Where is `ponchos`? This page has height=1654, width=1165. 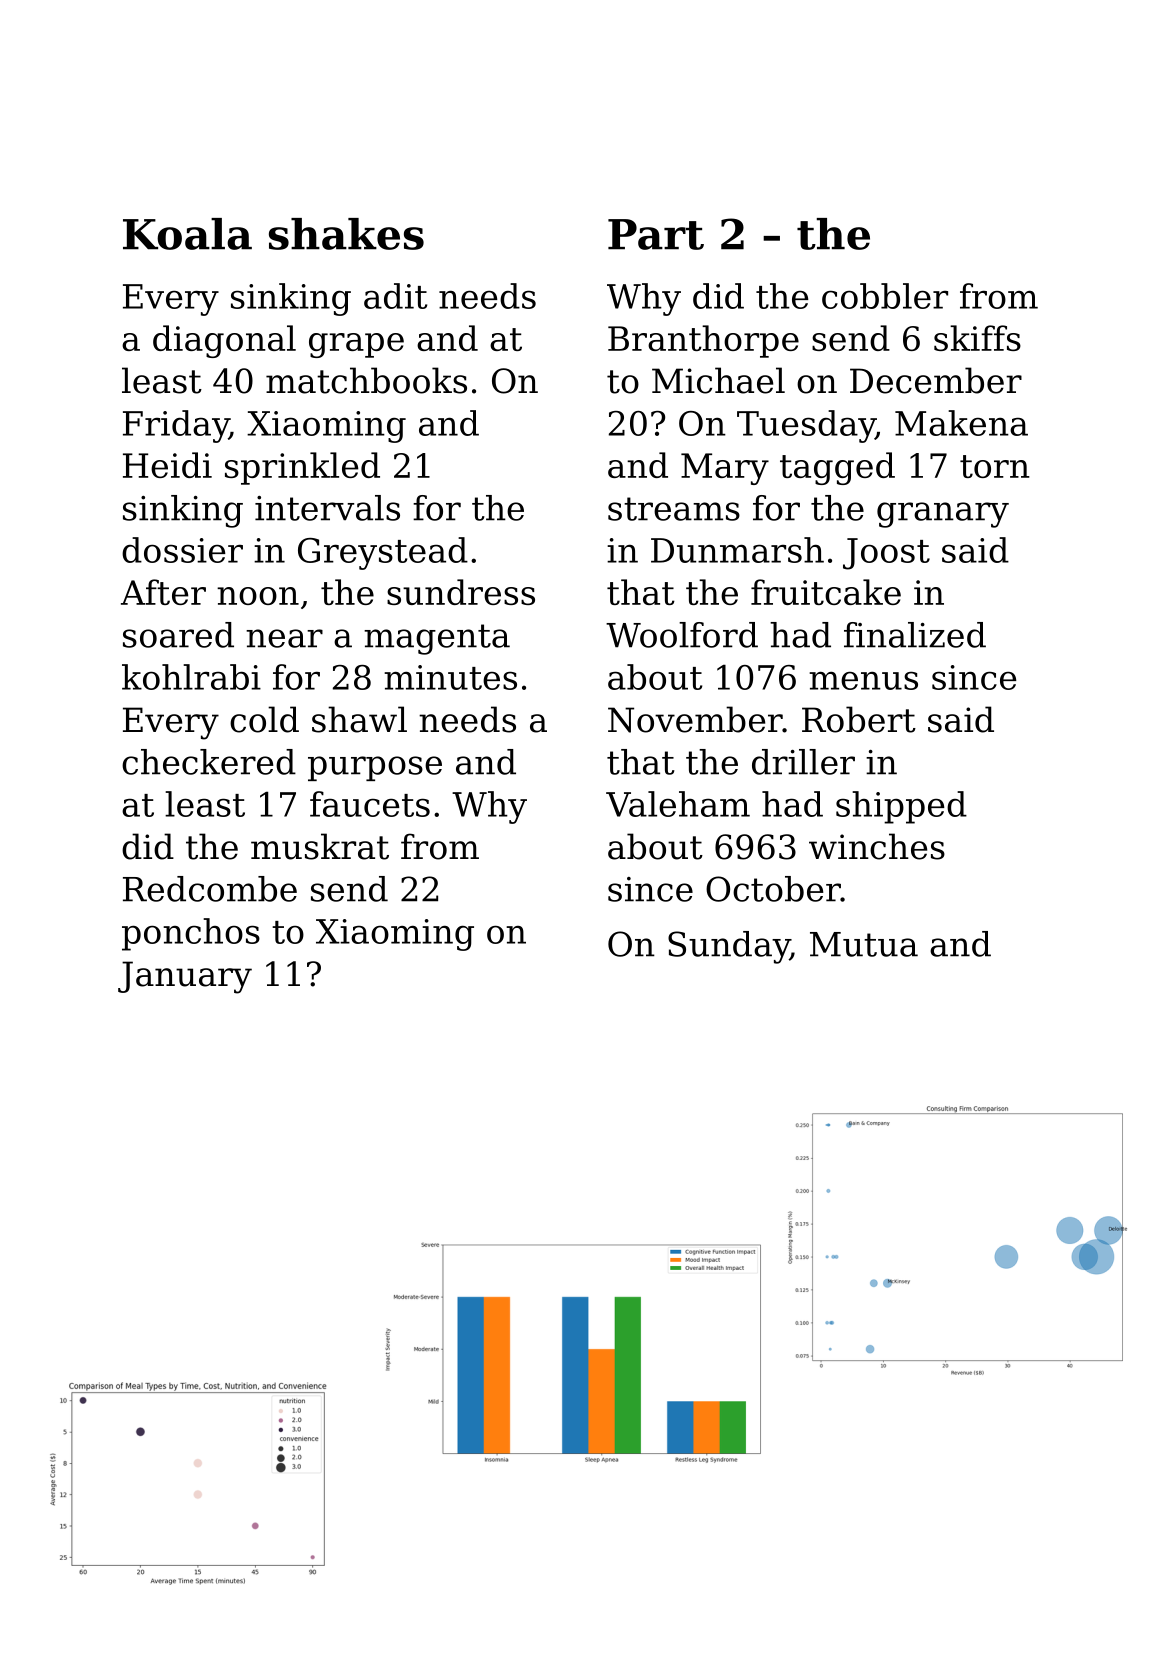
ponchos is located at coordinates (191, 934).
